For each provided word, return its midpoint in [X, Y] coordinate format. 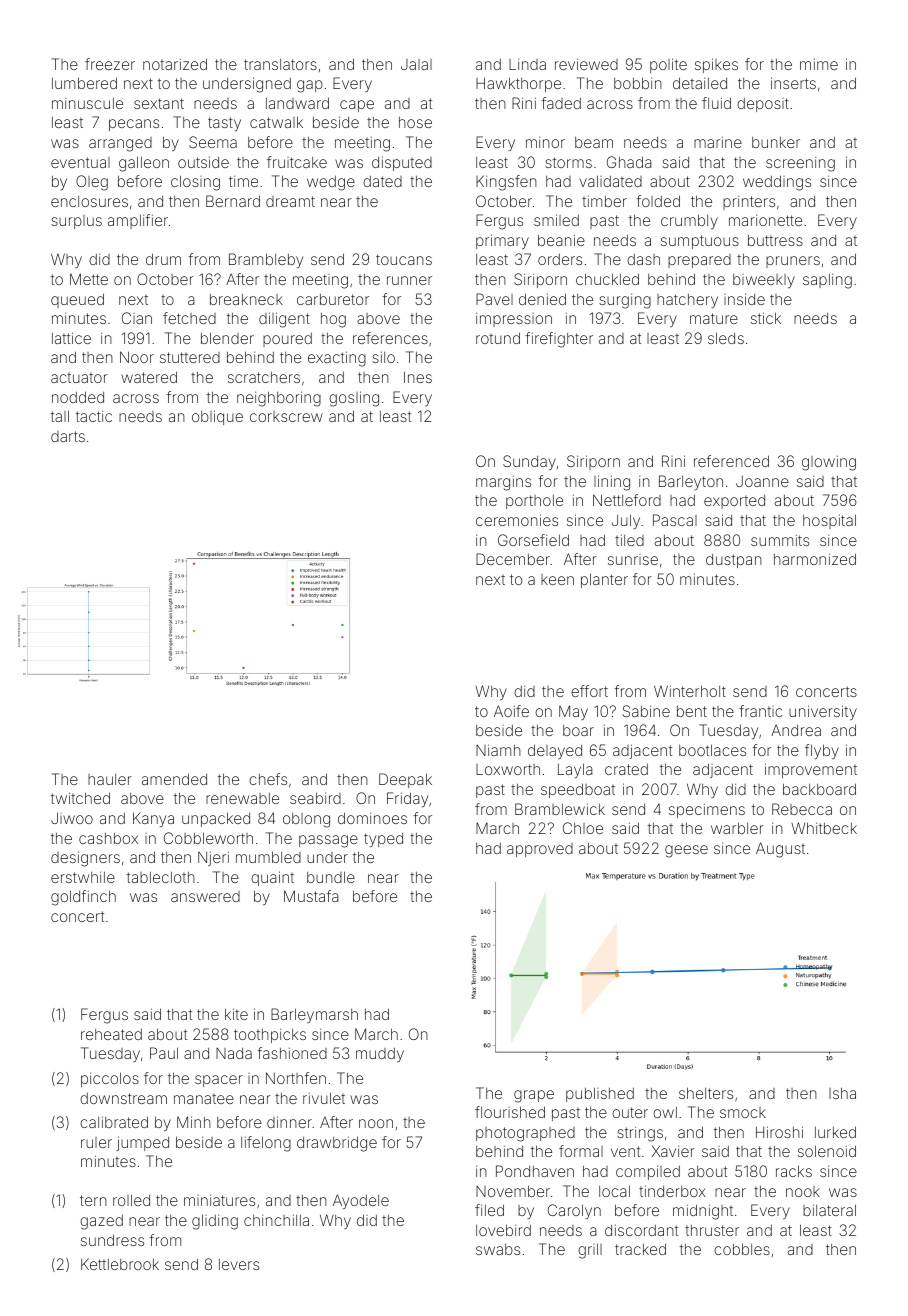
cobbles [742, 1249]
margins [503, 483]
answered [205, 896]
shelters [706, 1093]
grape [534, 1096]
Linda [527, 64]
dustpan [734, 561]
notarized [175, 64]
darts [68, 436]
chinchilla [276, 1220]
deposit [763, 105]
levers [239, 1264]
